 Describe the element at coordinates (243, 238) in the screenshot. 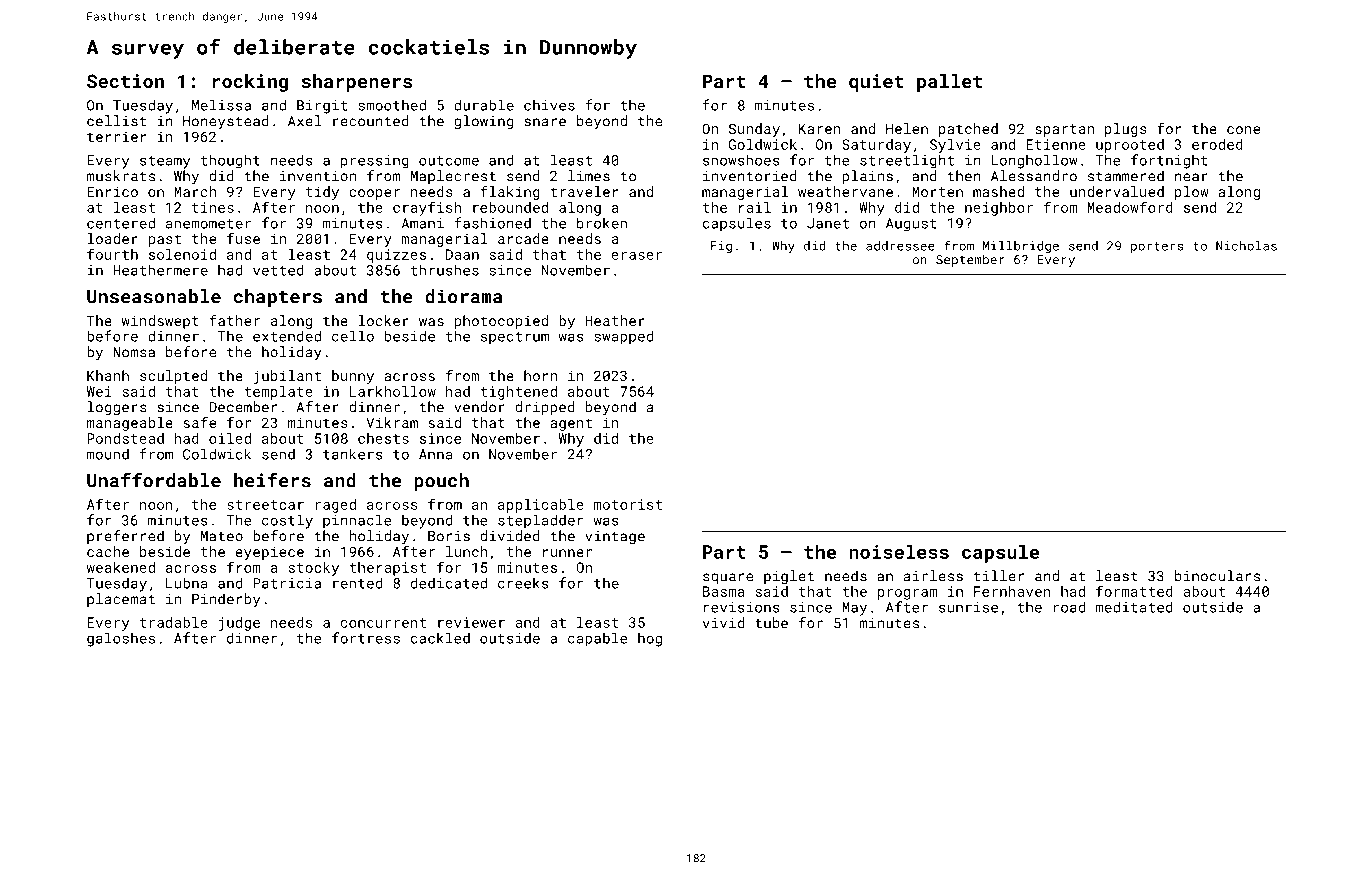

I see `fuse` at that location.
